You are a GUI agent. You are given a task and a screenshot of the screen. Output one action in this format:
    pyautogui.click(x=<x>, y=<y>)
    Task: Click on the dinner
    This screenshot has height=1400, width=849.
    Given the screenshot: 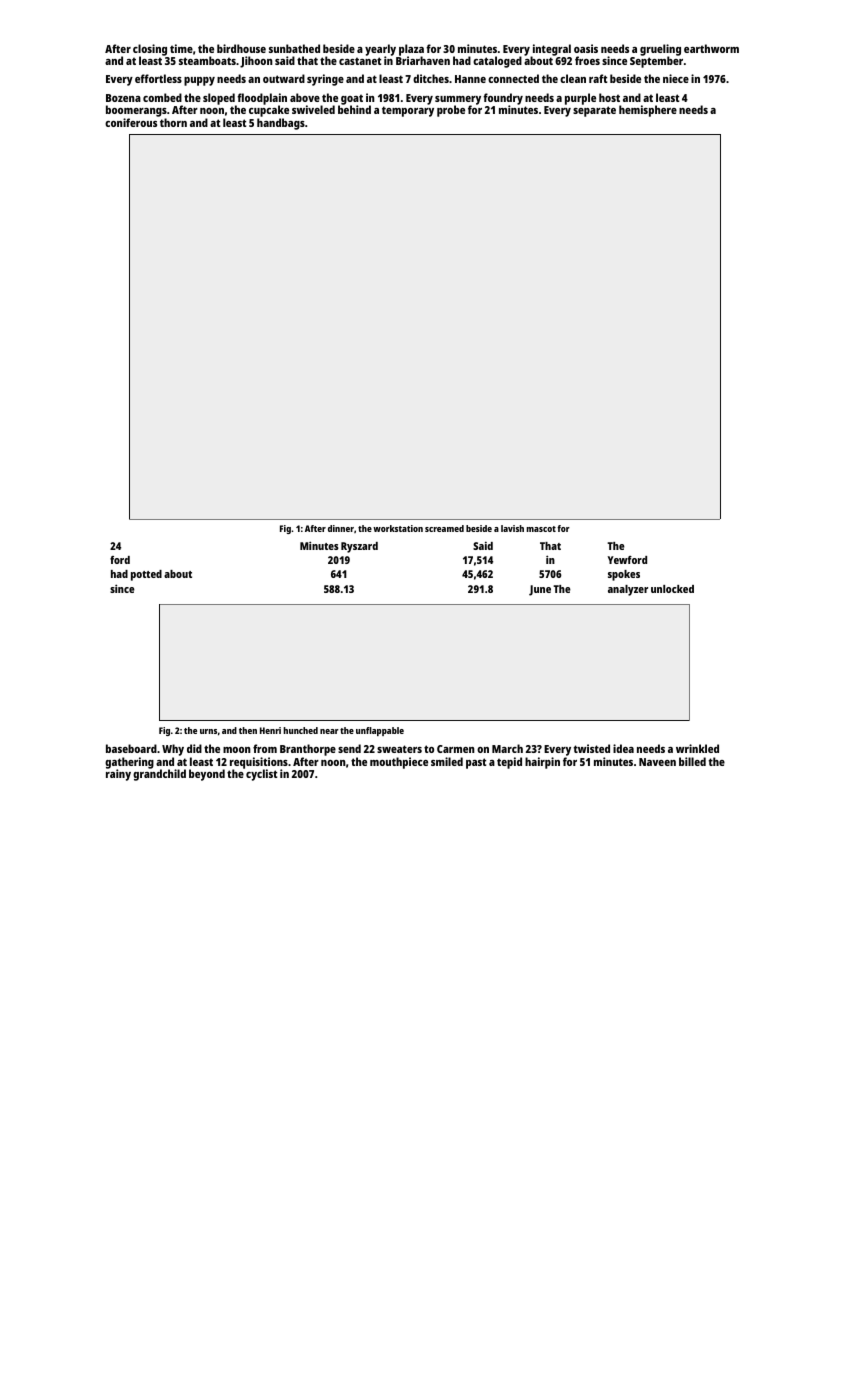 What is the action you would take?
    pyautogui.click(x=341, y=528)
